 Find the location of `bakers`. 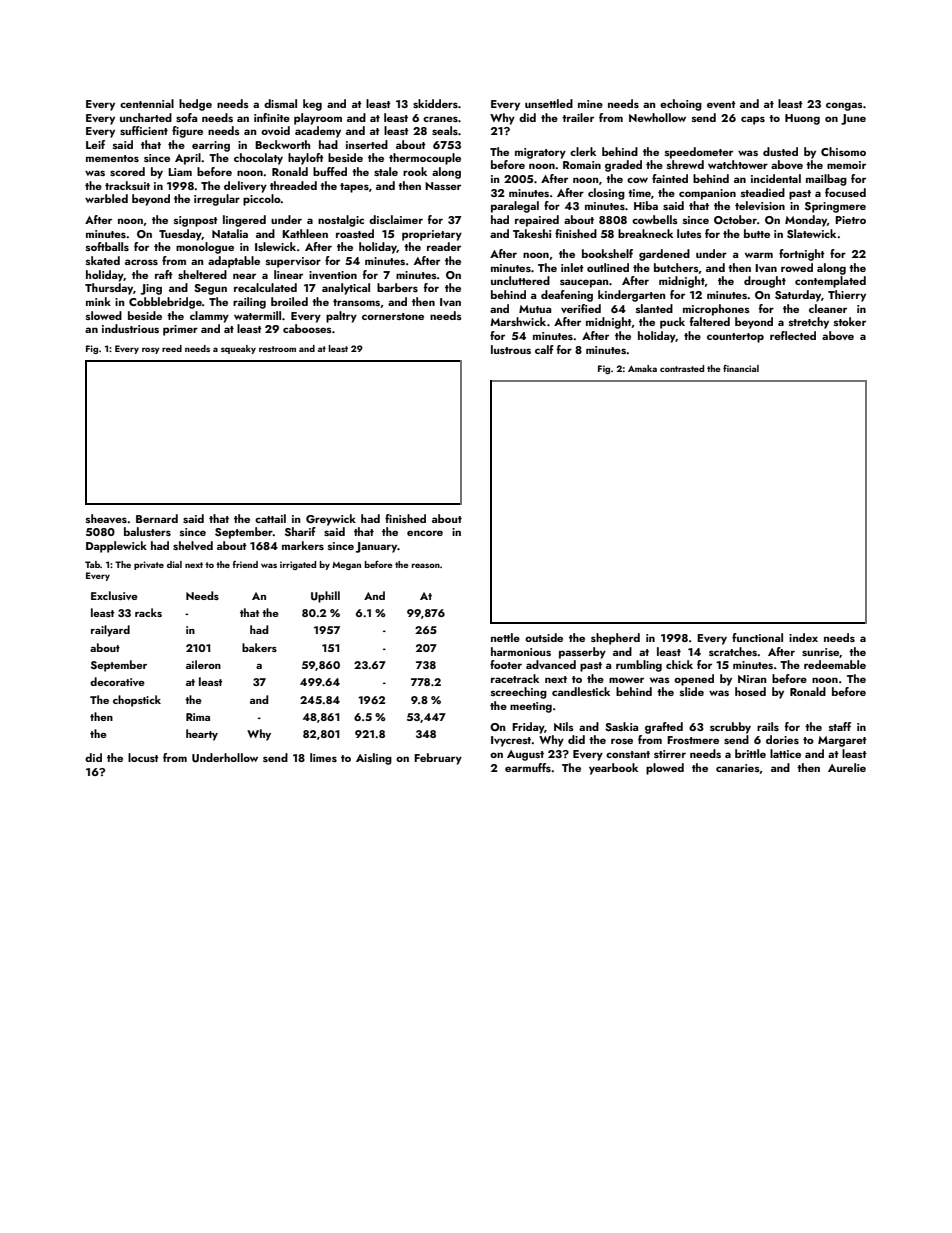

bakers is located at coordinates (259, 647).
